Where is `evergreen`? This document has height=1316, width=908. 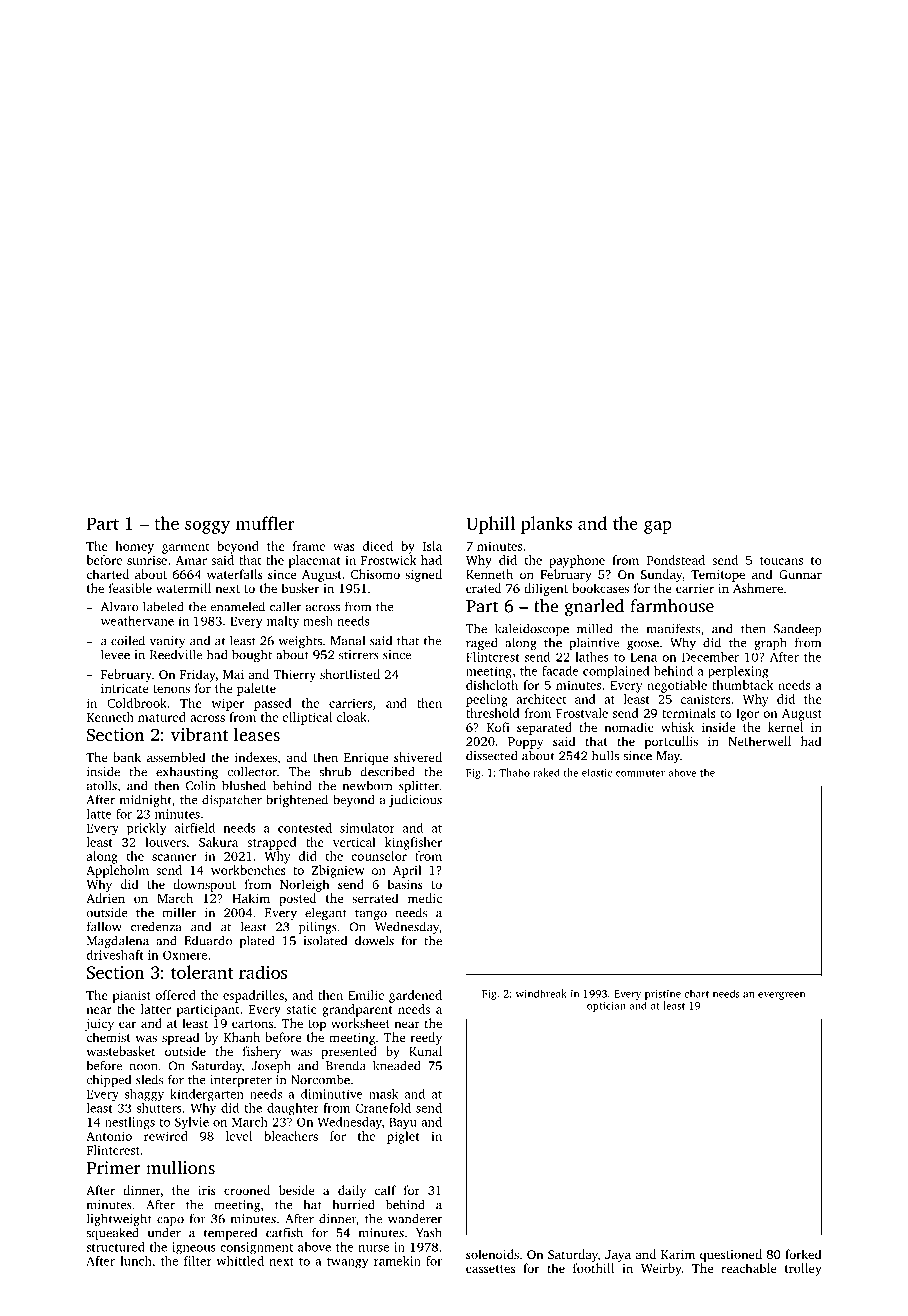
evergreen is located at coordinates (781, 996).
